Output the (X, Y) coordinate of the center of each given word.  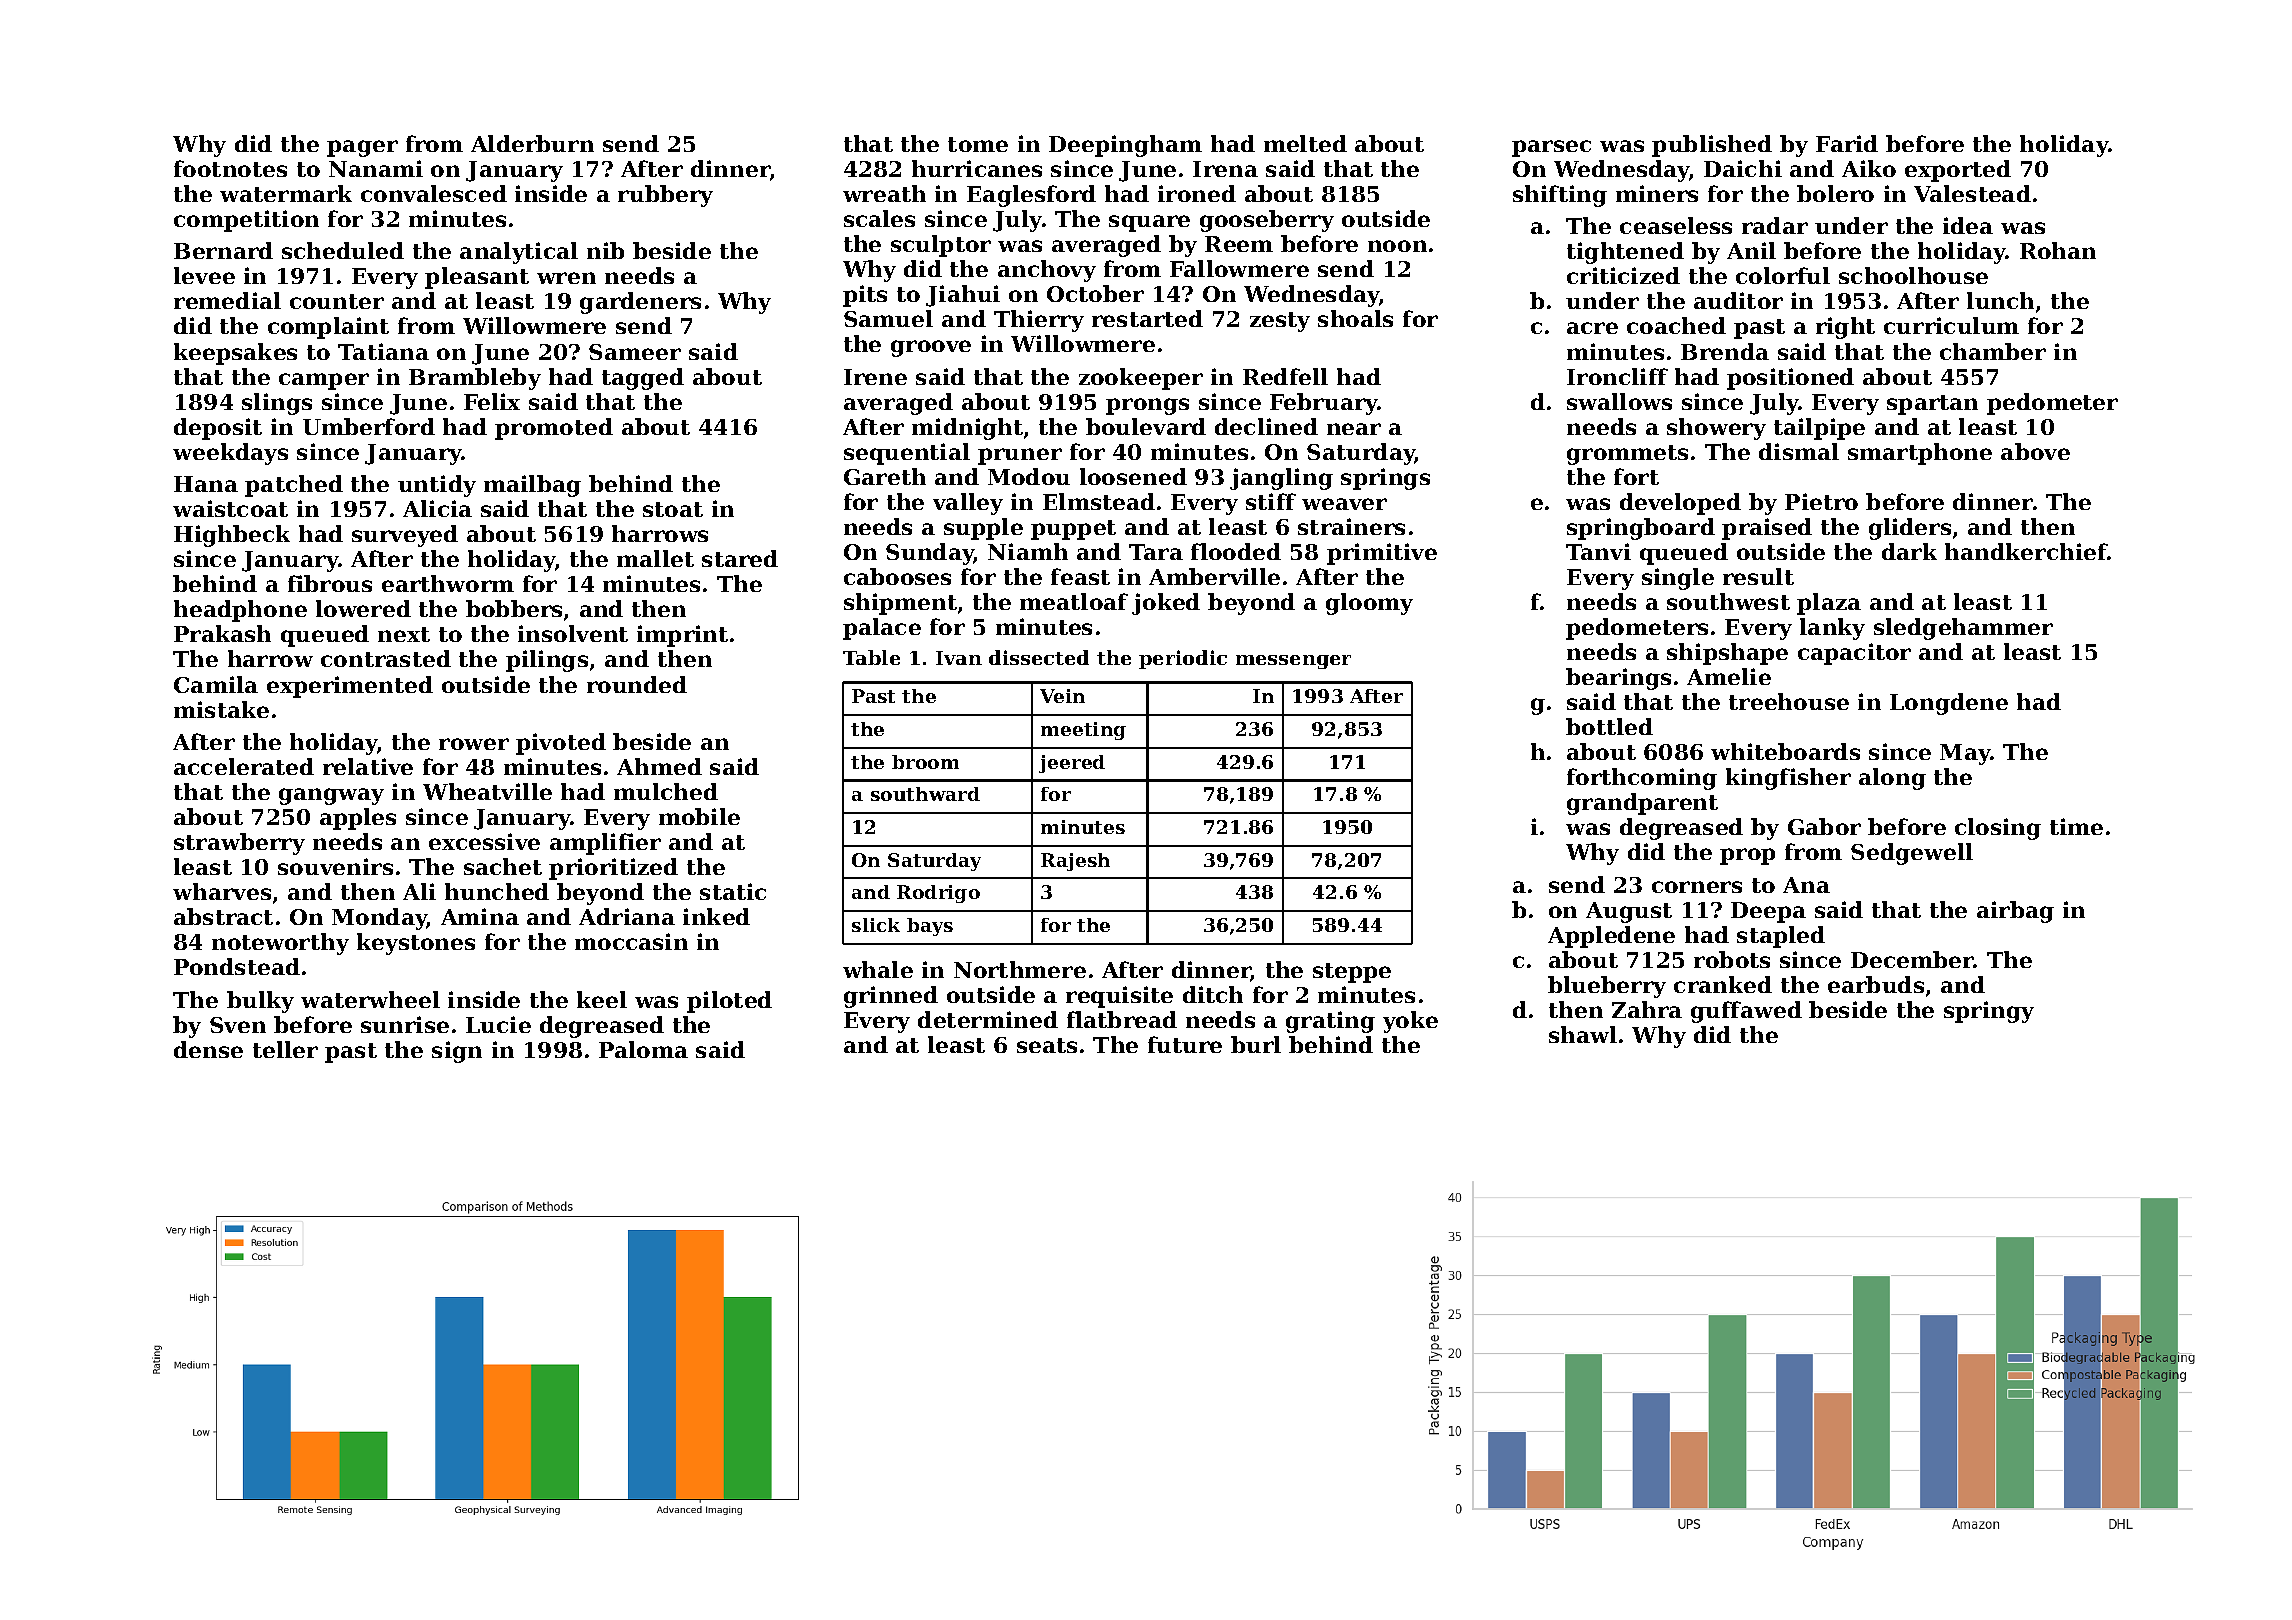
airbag (2015, 912)
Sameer (635, 352)
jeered (1072, 764)
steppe (1352, 973)
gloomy (1369, 604)
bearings (1618, 679)
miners (1657, 193)
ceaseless (1676, 225)
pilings (547, 661)
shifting (1560, 196)
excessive (484, 841)
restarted (1147, 318)
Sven (238, 1025)
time (2076, 826)
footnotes (230, 168)
